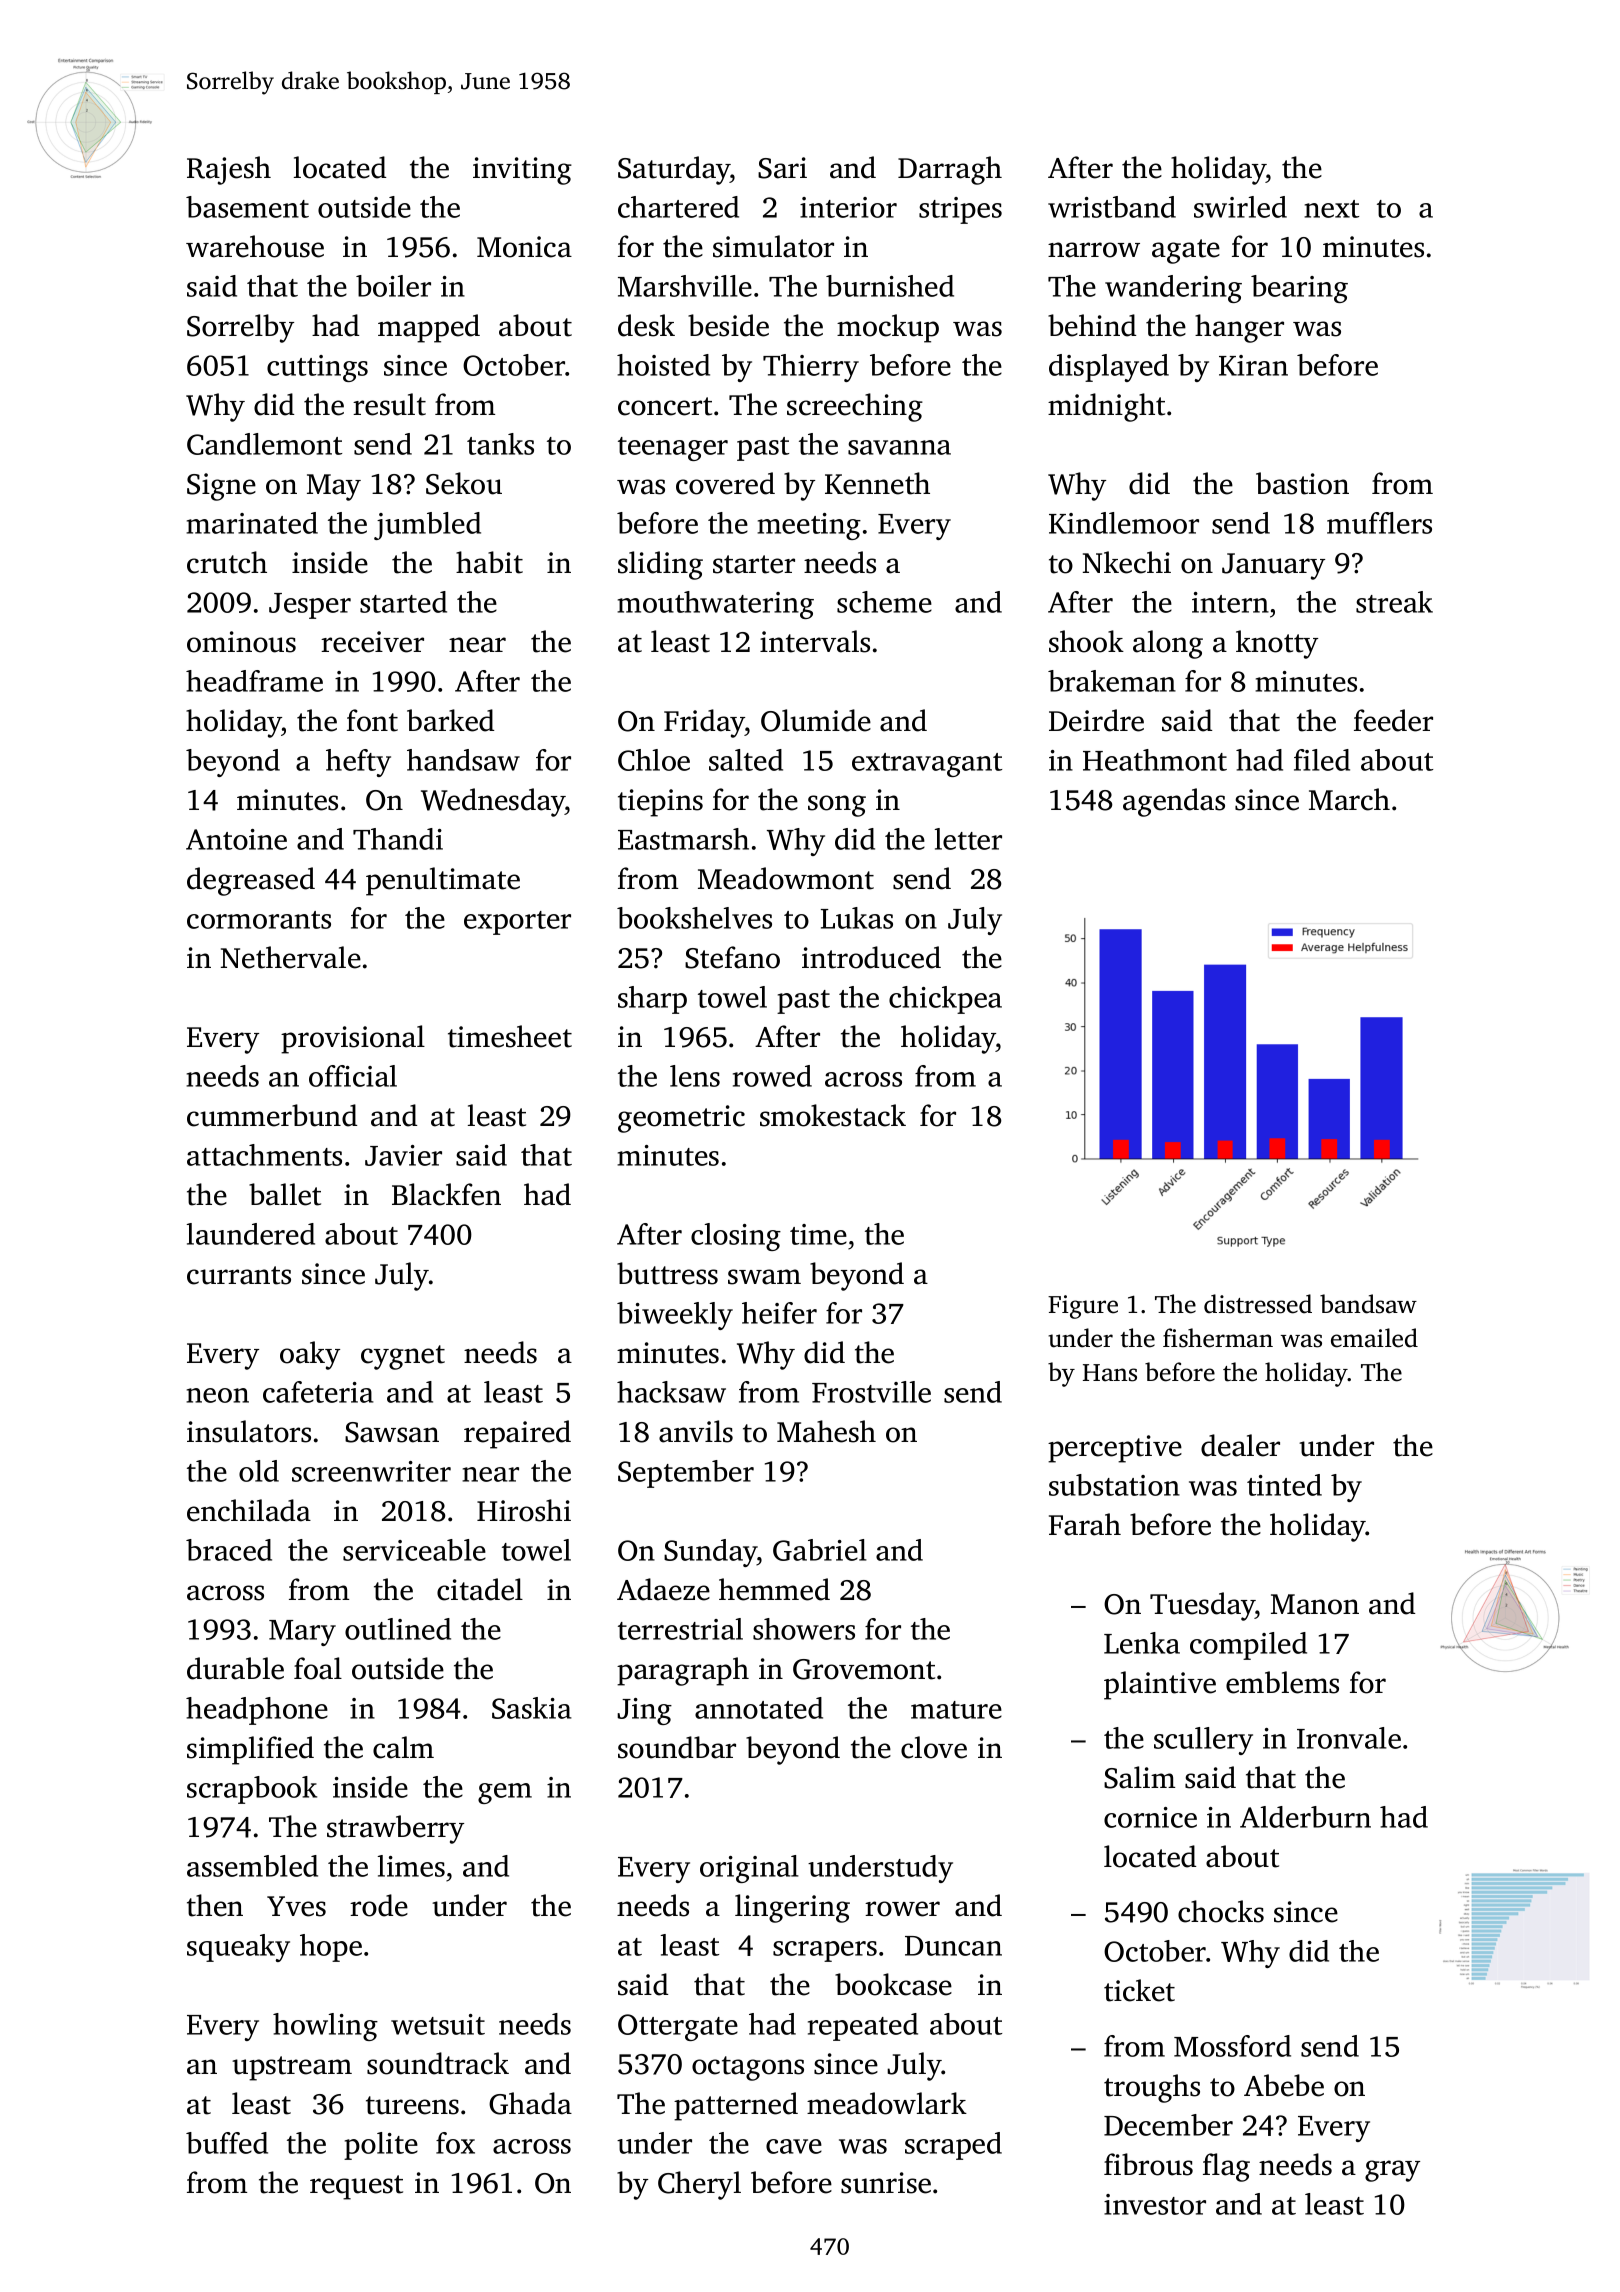 Image resolution: width=1620 pixels, height=2292 pixels. Describe the element at coordinates (950, 170) in the screenshot. I see `Darragh` at that location.
